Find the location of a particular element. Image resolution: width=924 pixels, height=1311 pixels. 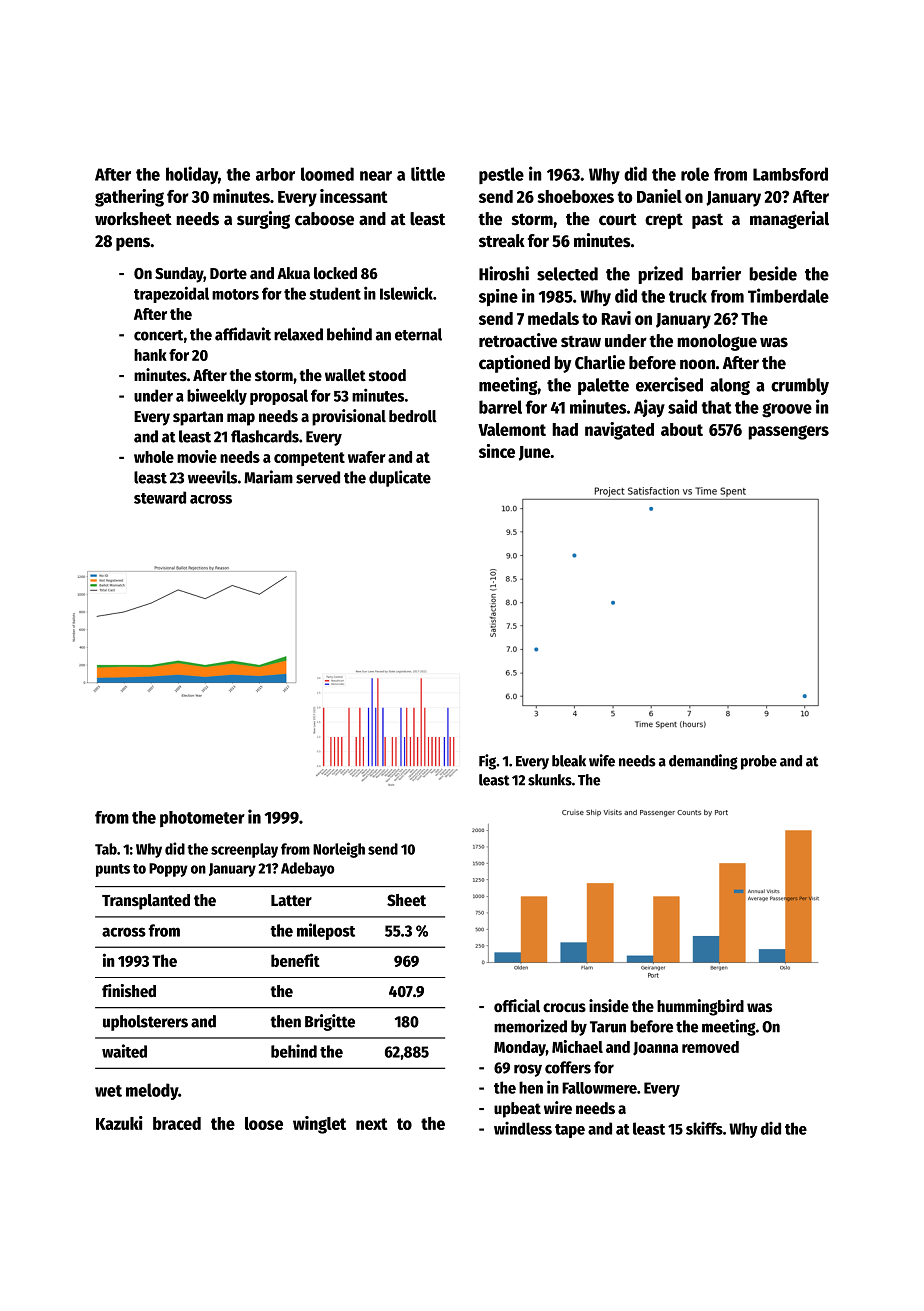

photometer is located at coordinates (202, 819).
